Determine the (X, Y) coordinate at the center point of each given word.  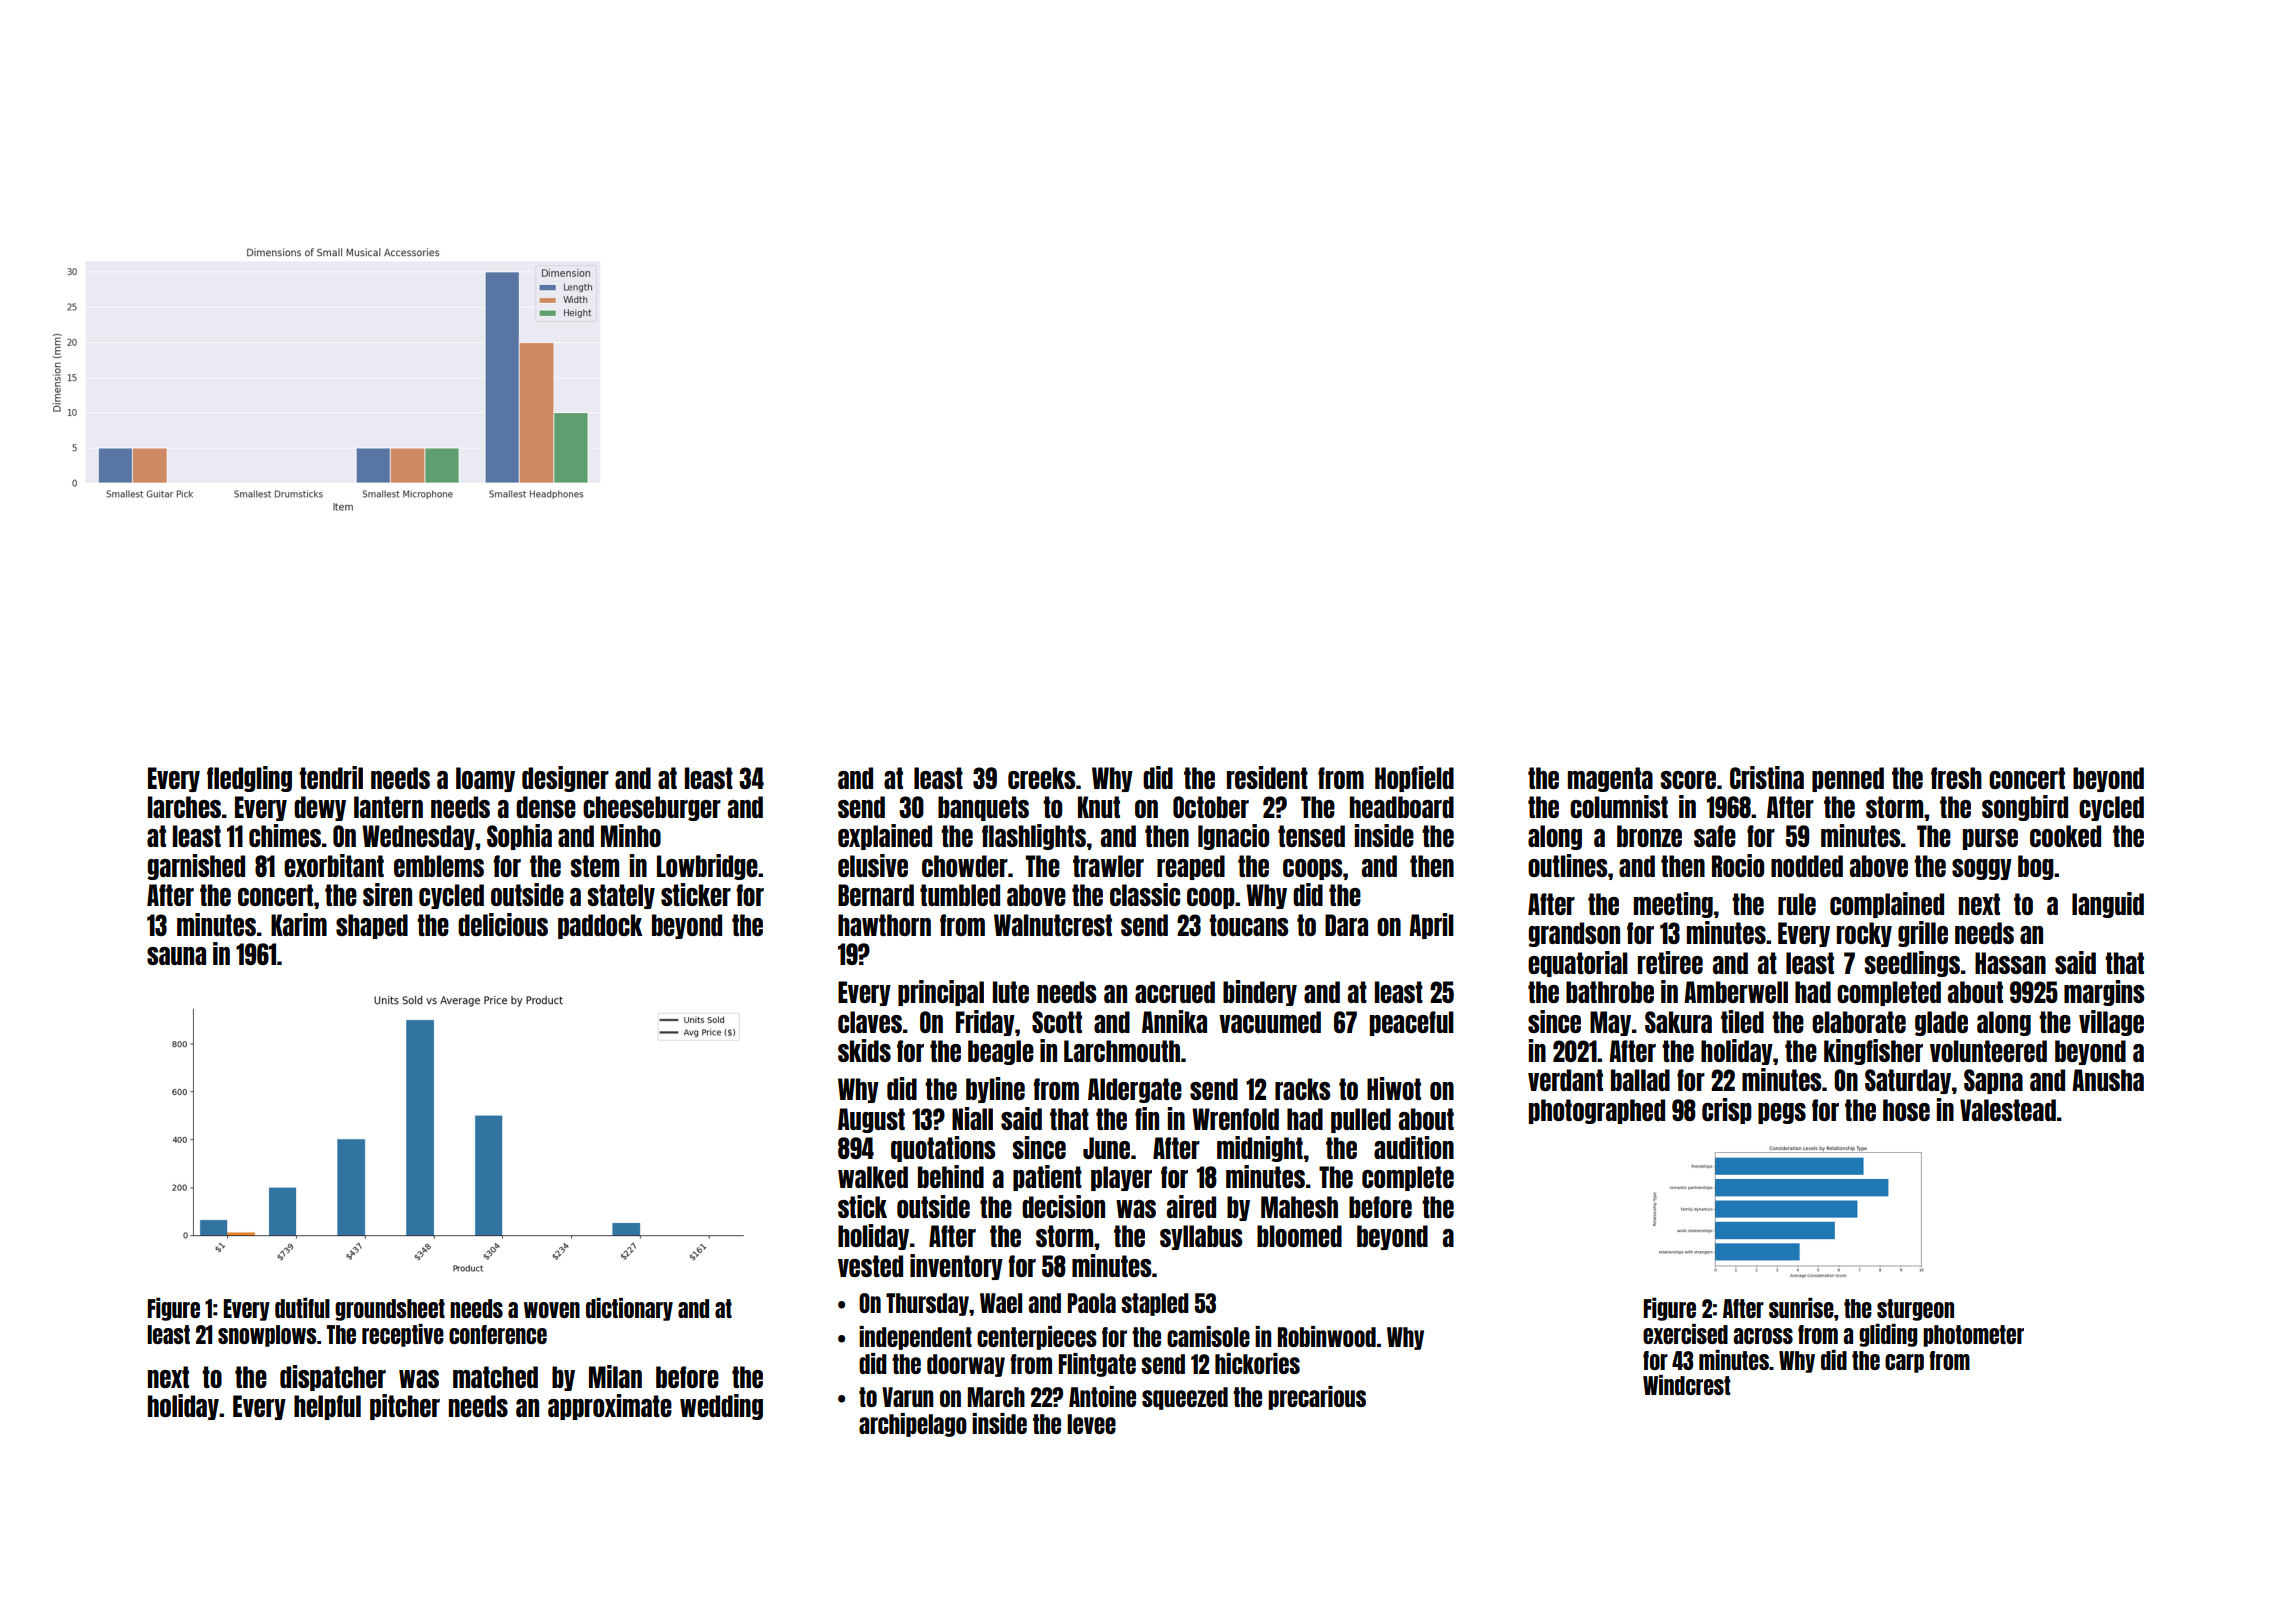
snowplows (267, 1336)
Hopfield (1414, 779)
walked (873, 1177)
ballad (1640, 1080)
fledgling (249, 779)
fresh (1956, 778)
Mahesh (1299, 1207)
